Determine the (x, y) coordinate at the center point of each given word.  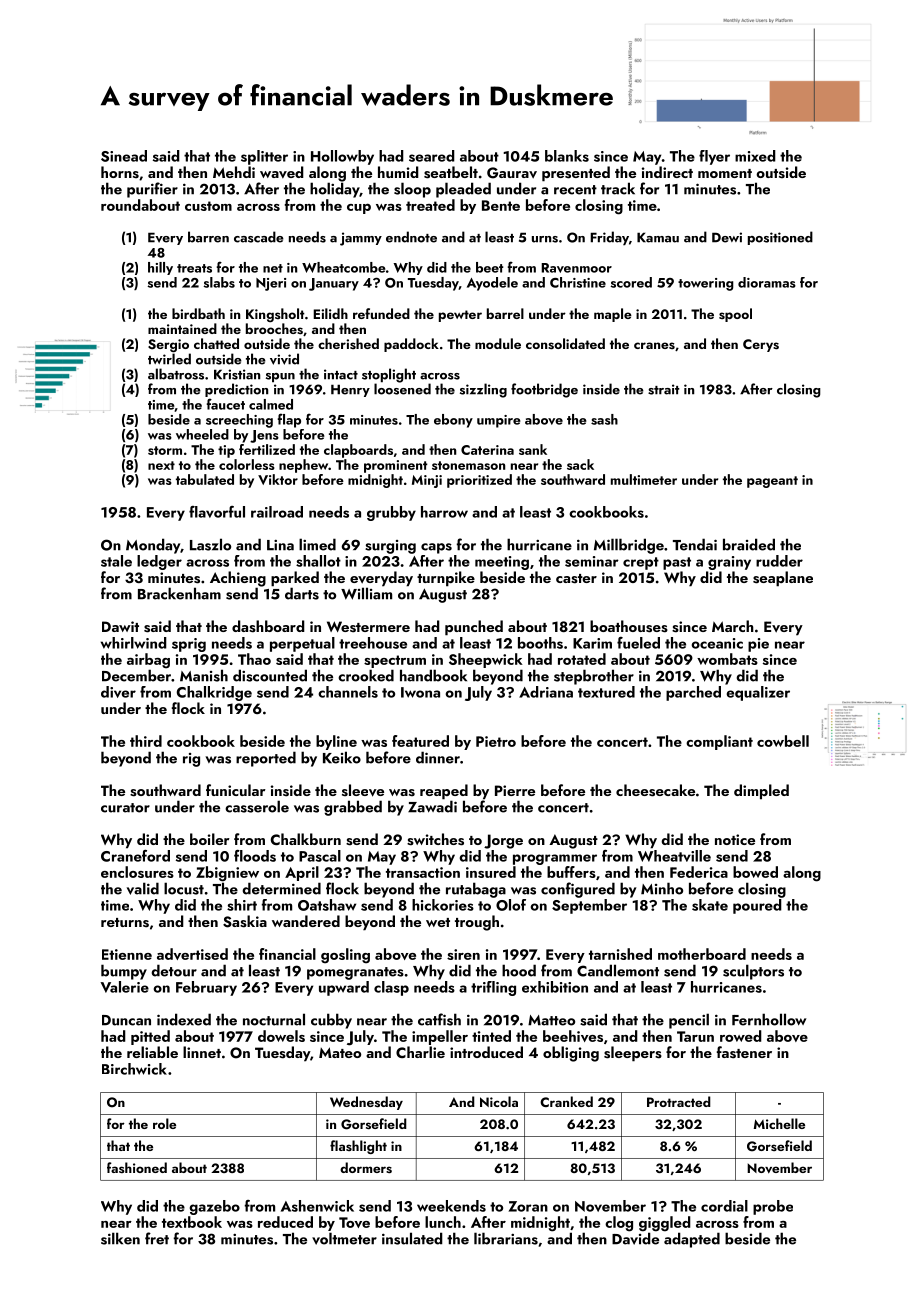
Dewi (727, 237)
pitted (150, 1037)
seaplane (783, 579)
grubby (391, 513)
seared (432, 156)
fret (157, 1238)
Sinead (124, 156)
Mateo (340, 1052)
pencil (689, 1021)
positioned (780, 238)
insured (491, 872)
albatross (176, 374)
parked (295, 579)
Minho (662, 888)
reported (266, 759)
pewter (460, 316)
